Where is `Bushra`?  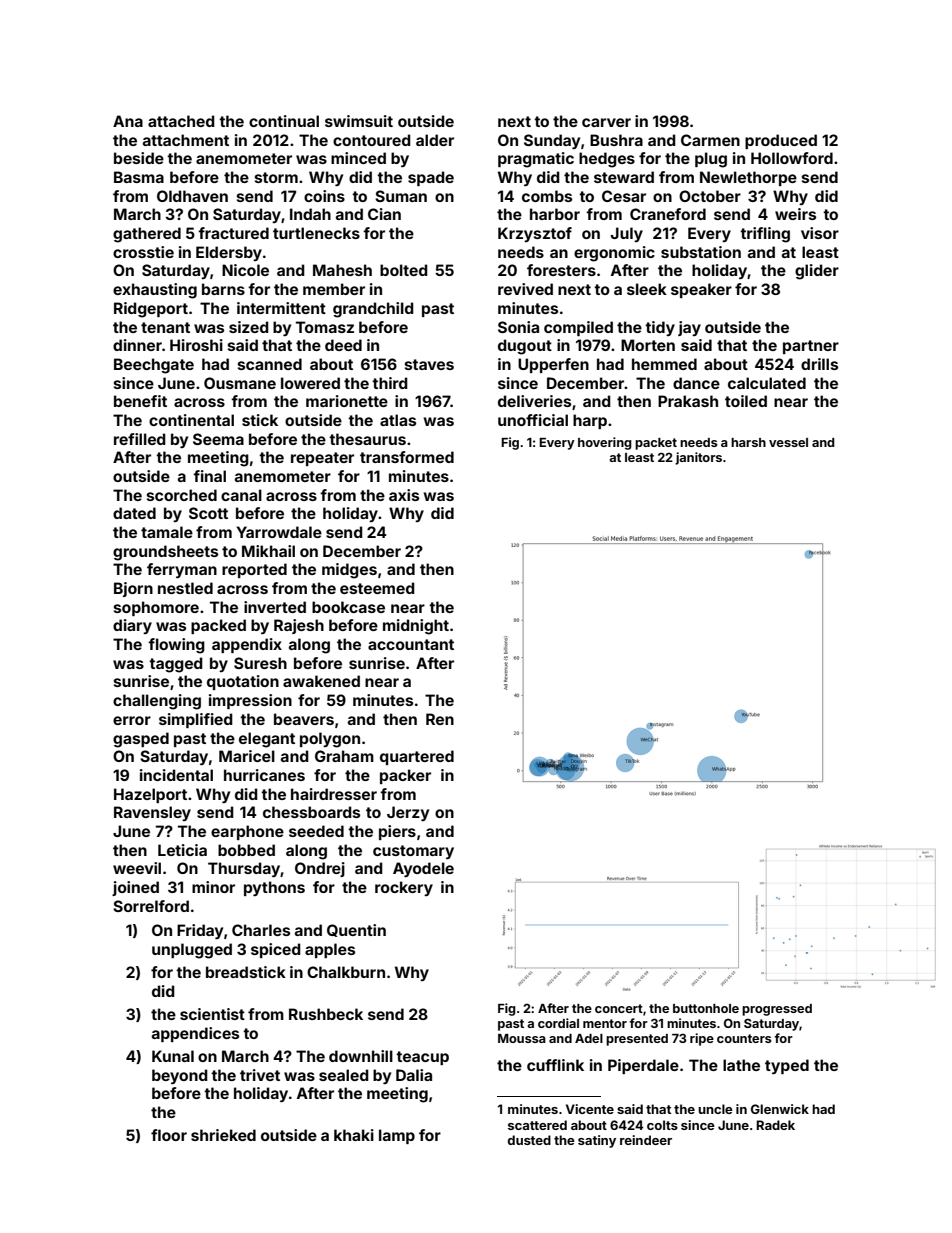
Bushra is located at coordinates (616, 140).
